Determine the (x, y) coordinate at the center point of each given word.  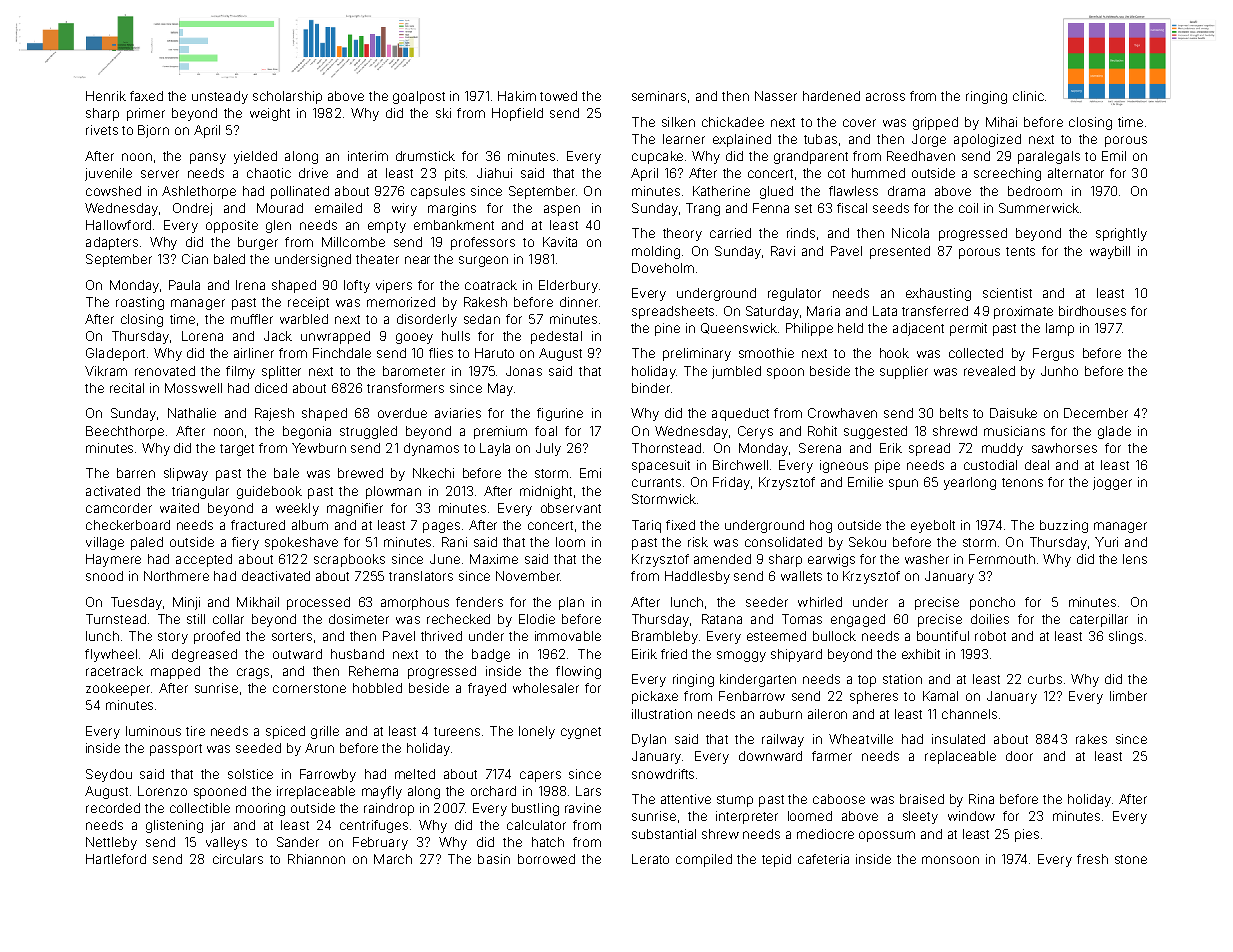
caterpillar (1099, 620)
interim (368, 156)
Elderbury (568, 286)
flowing (578, 672)
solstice (250, 774)
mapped (175, 672)
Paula (184, 285)
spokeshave (301, 543)
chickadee (733, 122)
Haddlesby (697, 577)
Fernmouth (1002, 559)
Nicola (910, 233)
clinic (1028, 96)
